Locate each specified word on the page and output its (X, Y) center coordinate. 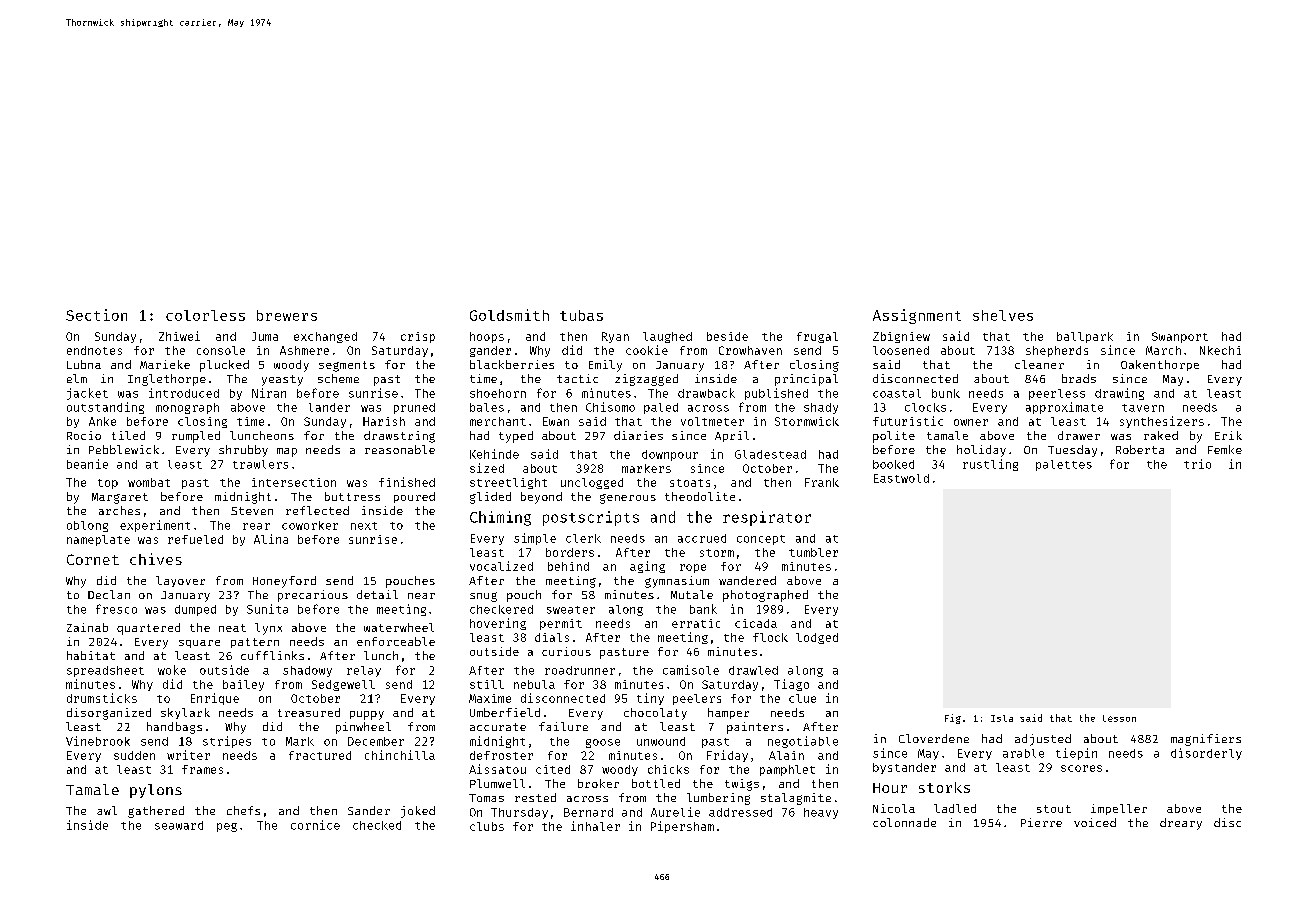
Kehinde (494, 454)
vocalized (501, 566)
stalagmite (796, 799)
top (108, 484)
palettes (1064, 465)
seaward (179, 825)
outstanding (105, 408)
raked (1161, 435)
